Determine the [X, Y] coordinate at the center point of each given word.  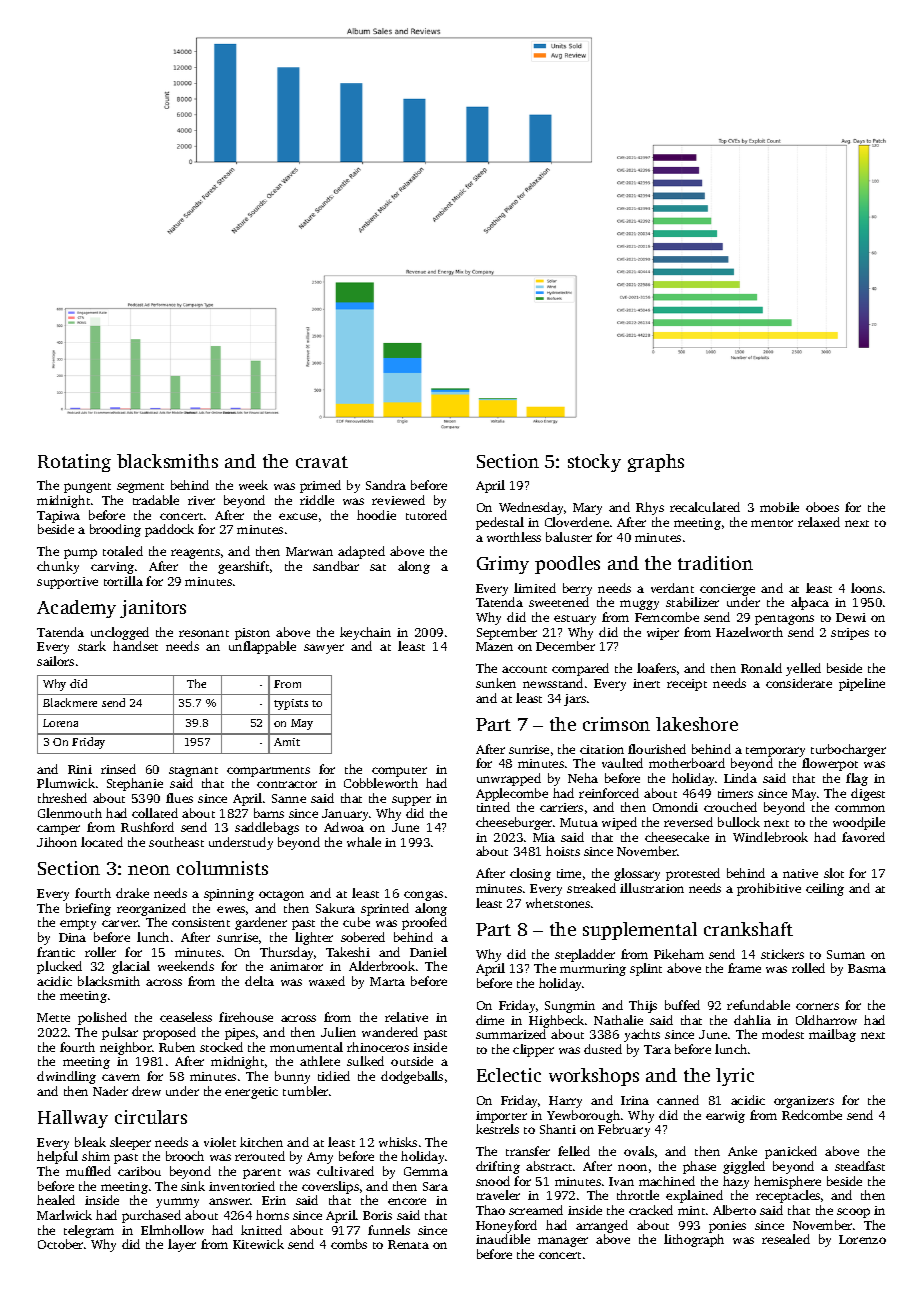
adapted [361, 552]
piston [252, 634]
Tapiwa [58, 517]
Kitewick [258, 1244]
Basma [867, 968]
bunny [292, 1077]
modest [783, 1034]
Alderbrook [382, 966]
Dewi [851, 617]
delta [259, 981]
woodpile [859, 823]
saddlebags [267, 828]
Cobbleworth [381, 783]
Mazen [494, 646]
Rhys [650, 508]
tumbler [305, 1091]
